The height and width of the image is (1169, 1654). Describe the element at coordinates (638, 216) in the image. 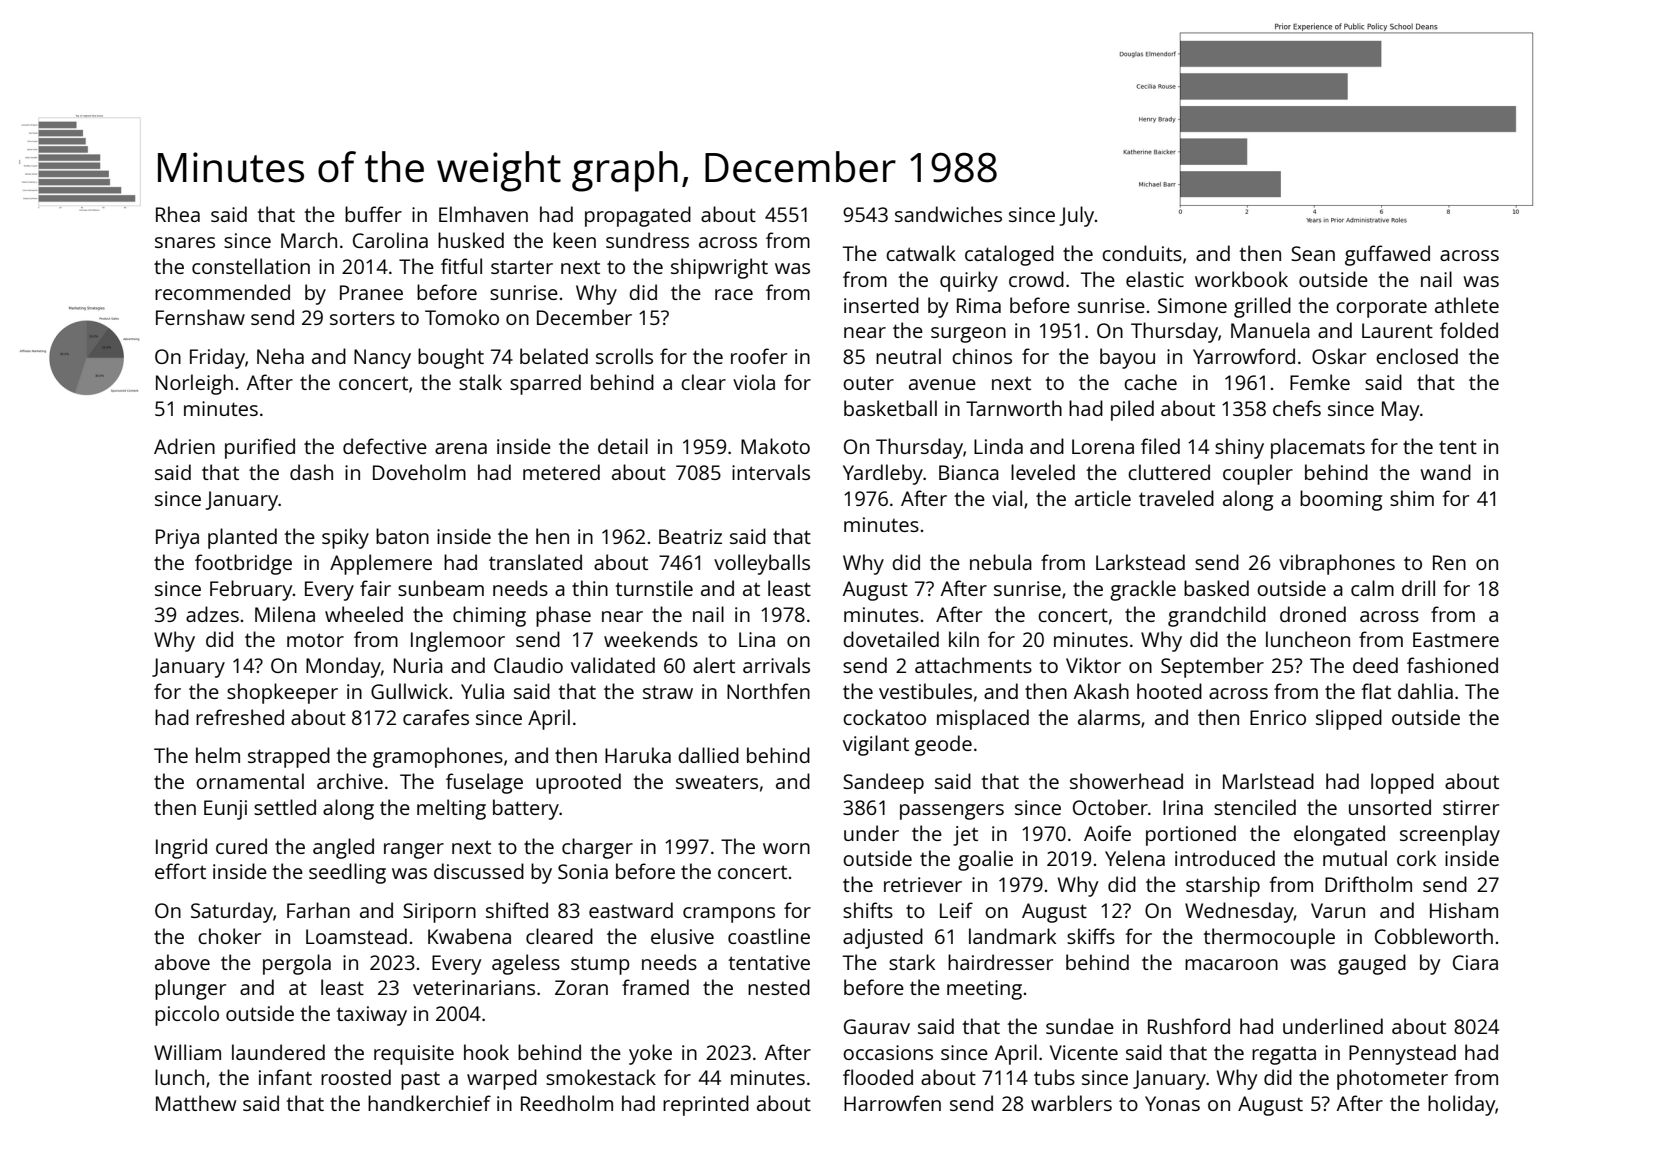

I see `propagated` at that location.
